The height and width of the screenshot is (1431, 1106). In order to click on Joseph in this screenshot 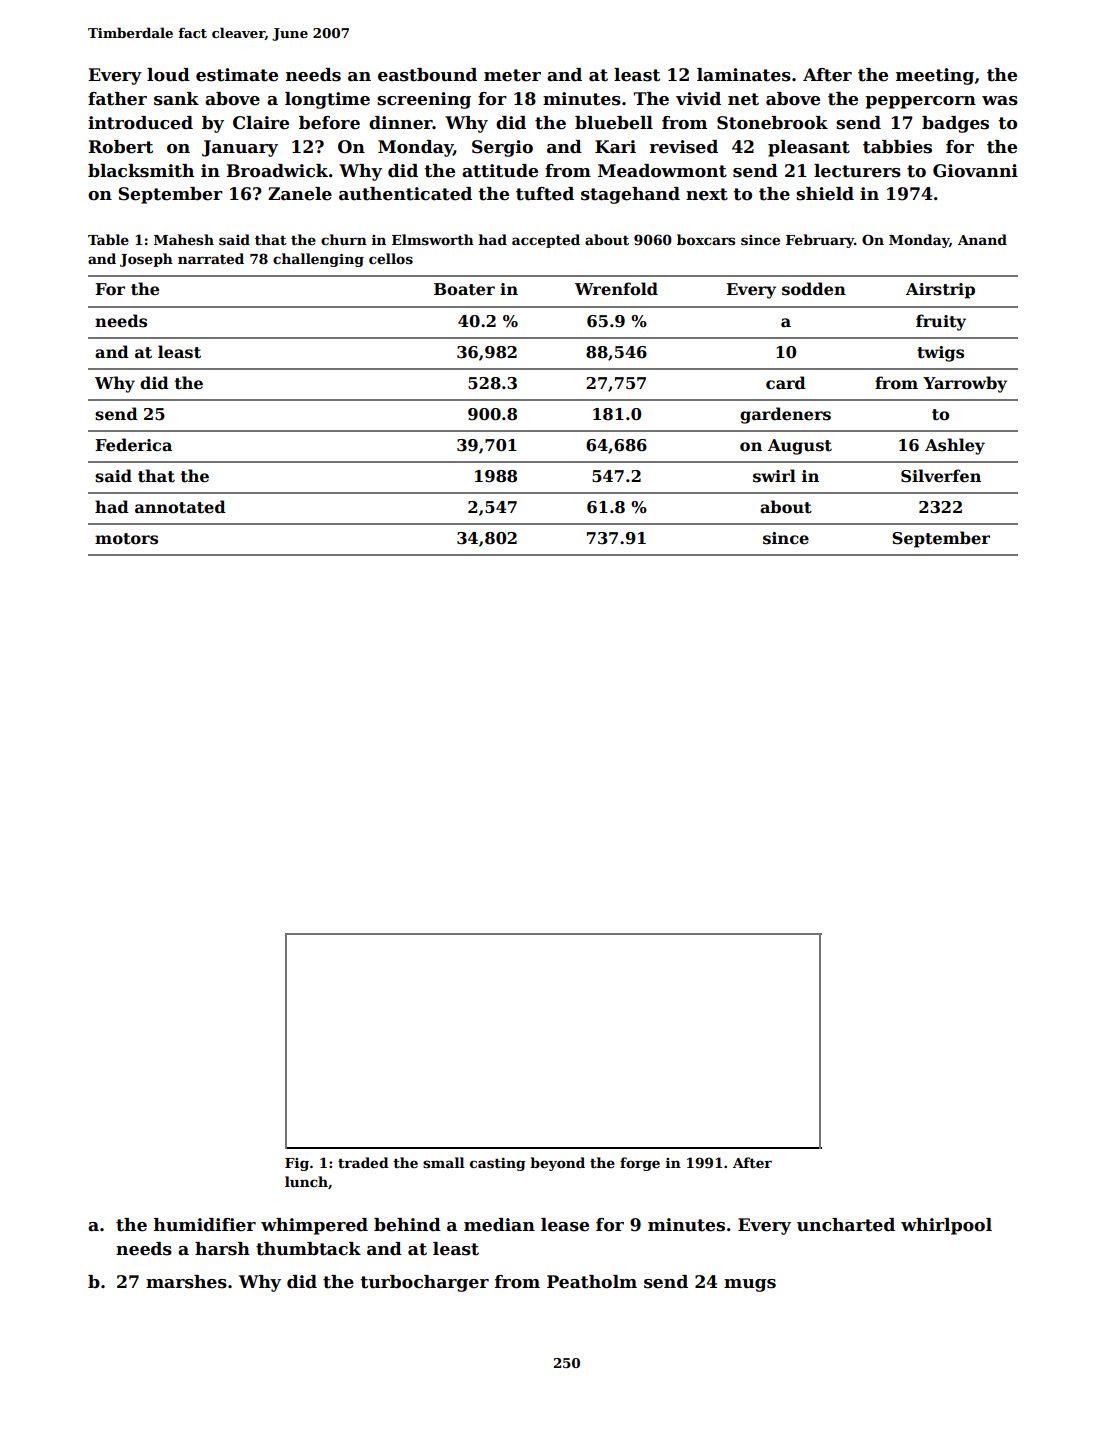, I will do `click(146, 260)`.
